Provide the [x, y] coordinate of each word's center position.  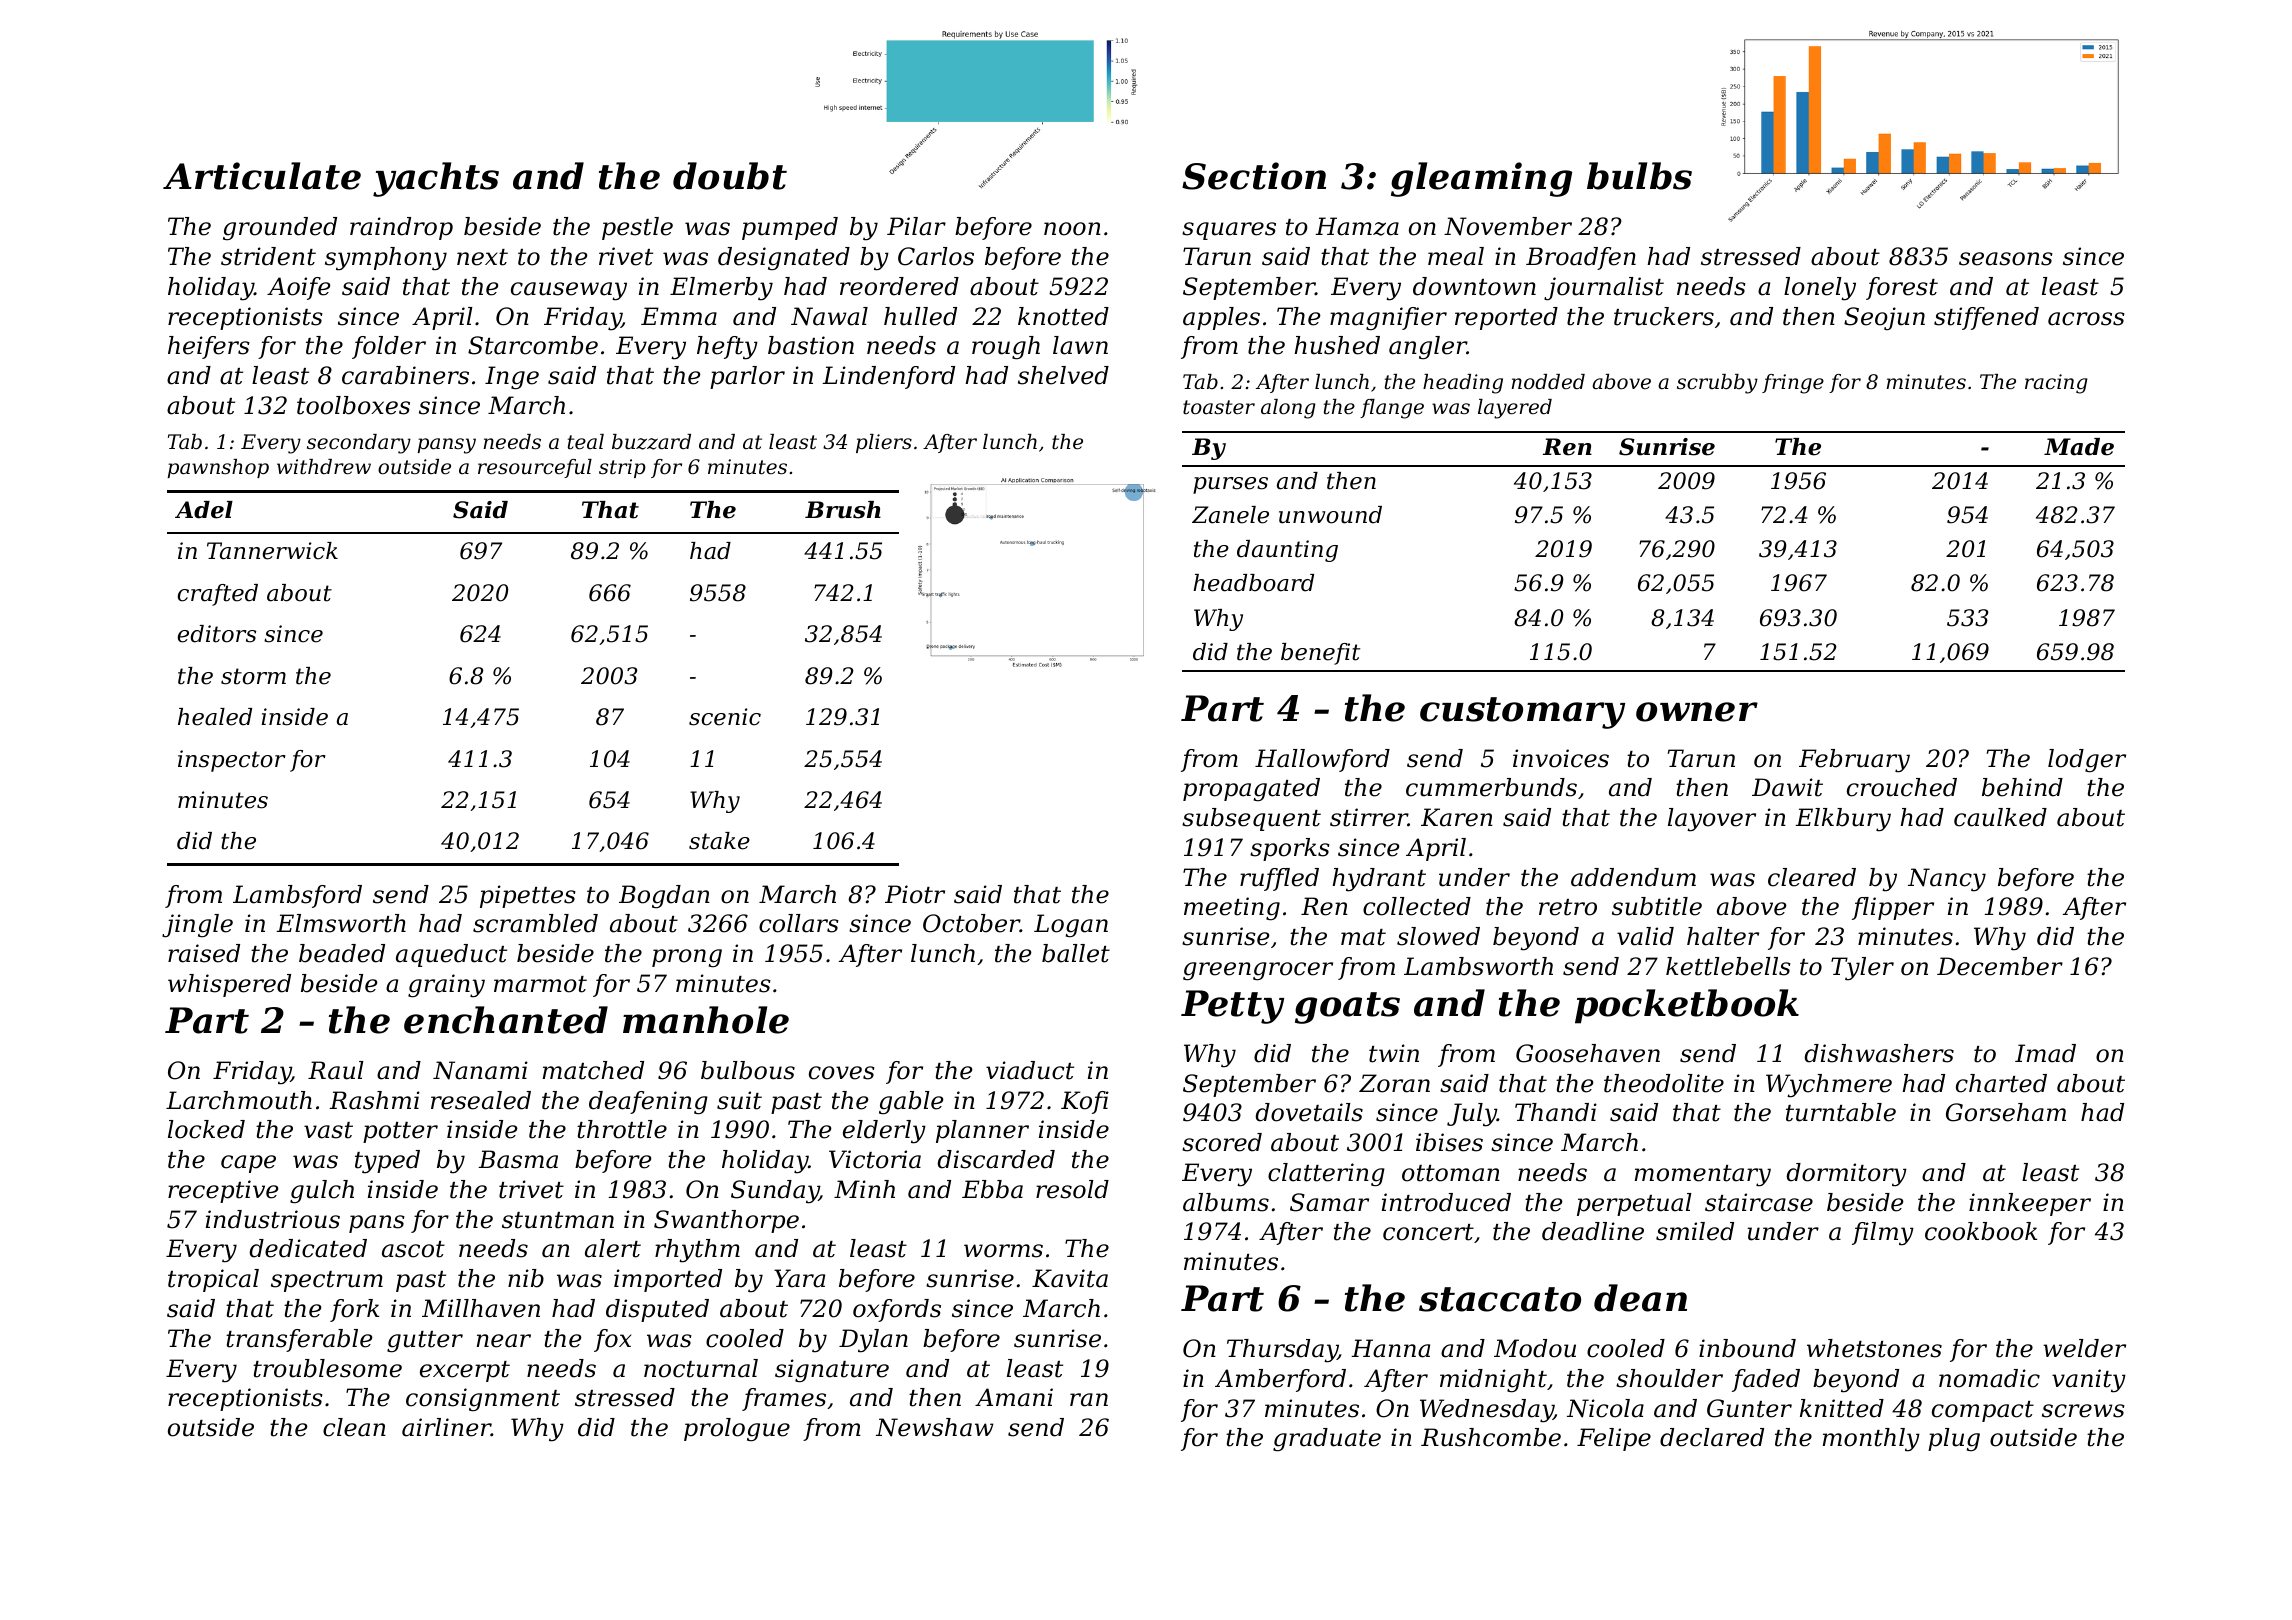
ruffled [1279, 879]
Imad [2045, 1053]
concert [1428, 1232]
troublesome [327, 1368]
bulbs [1639, 176]
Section [1254, 176]
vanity [2089, 1381]
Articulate [262, 176]
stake [719, 841]
